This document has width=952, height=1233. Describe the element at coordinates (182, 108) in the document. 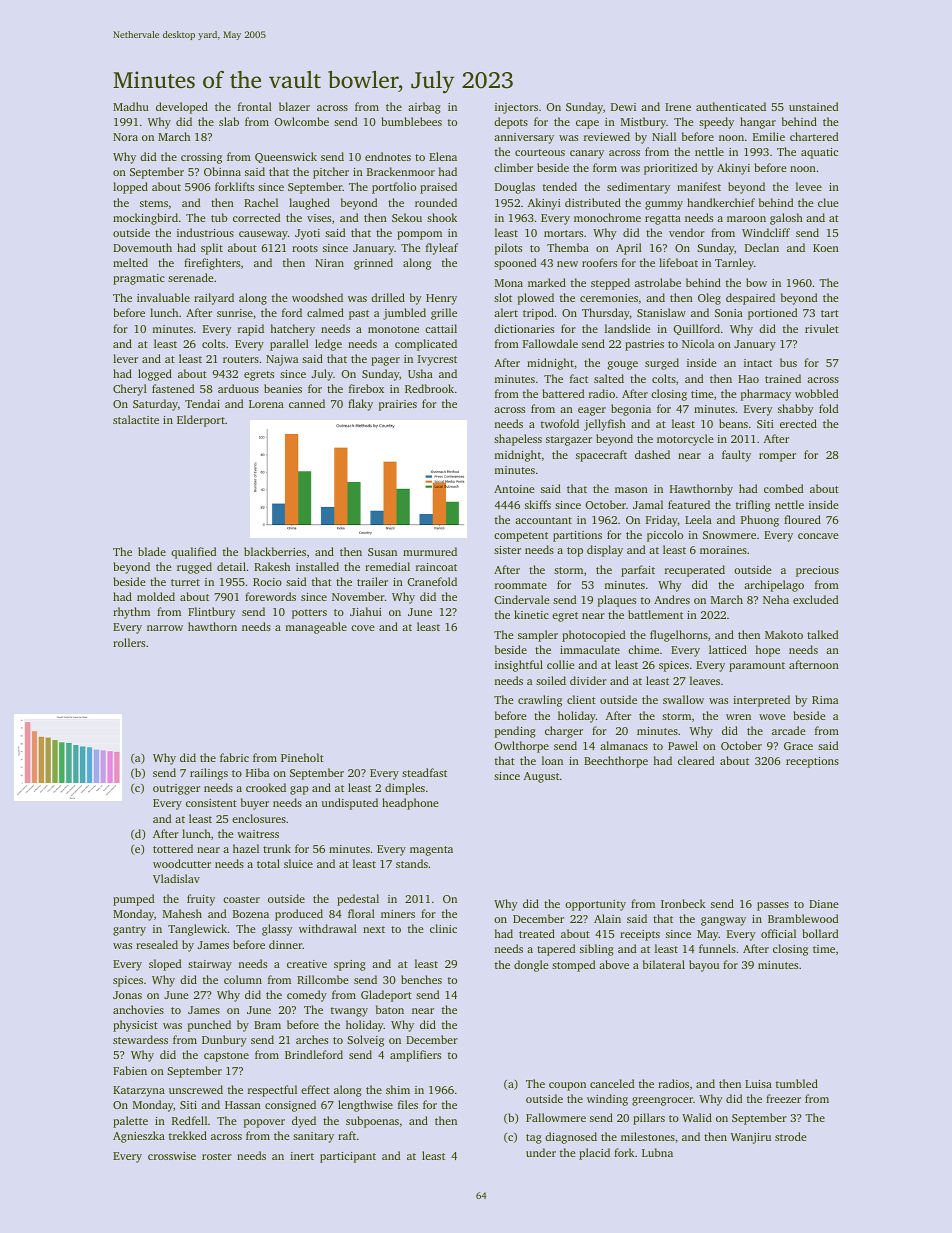

I see `developed` at that location.
